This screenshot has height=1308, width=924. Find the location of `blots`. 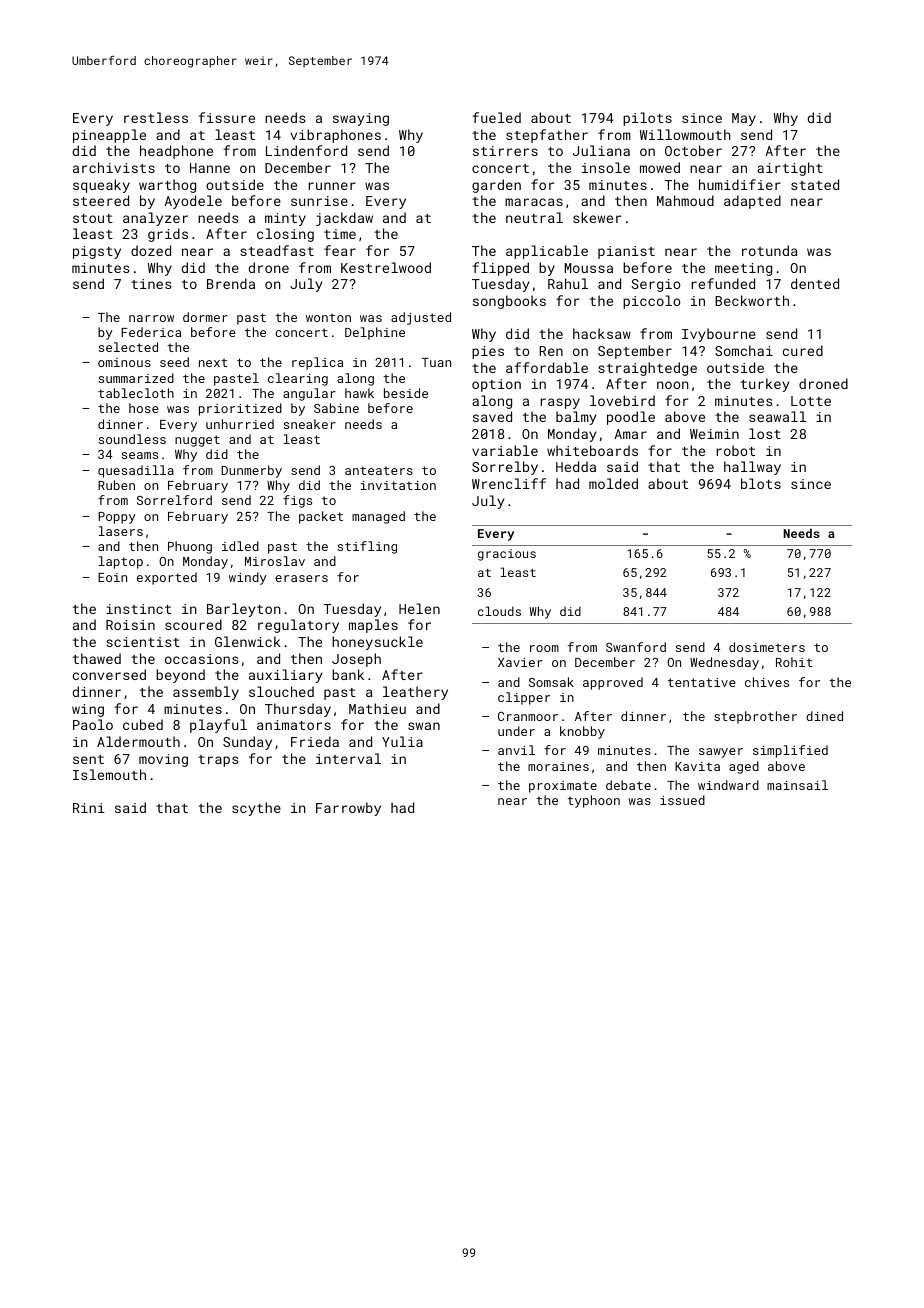

blots is located at coordinates (761, 483).
